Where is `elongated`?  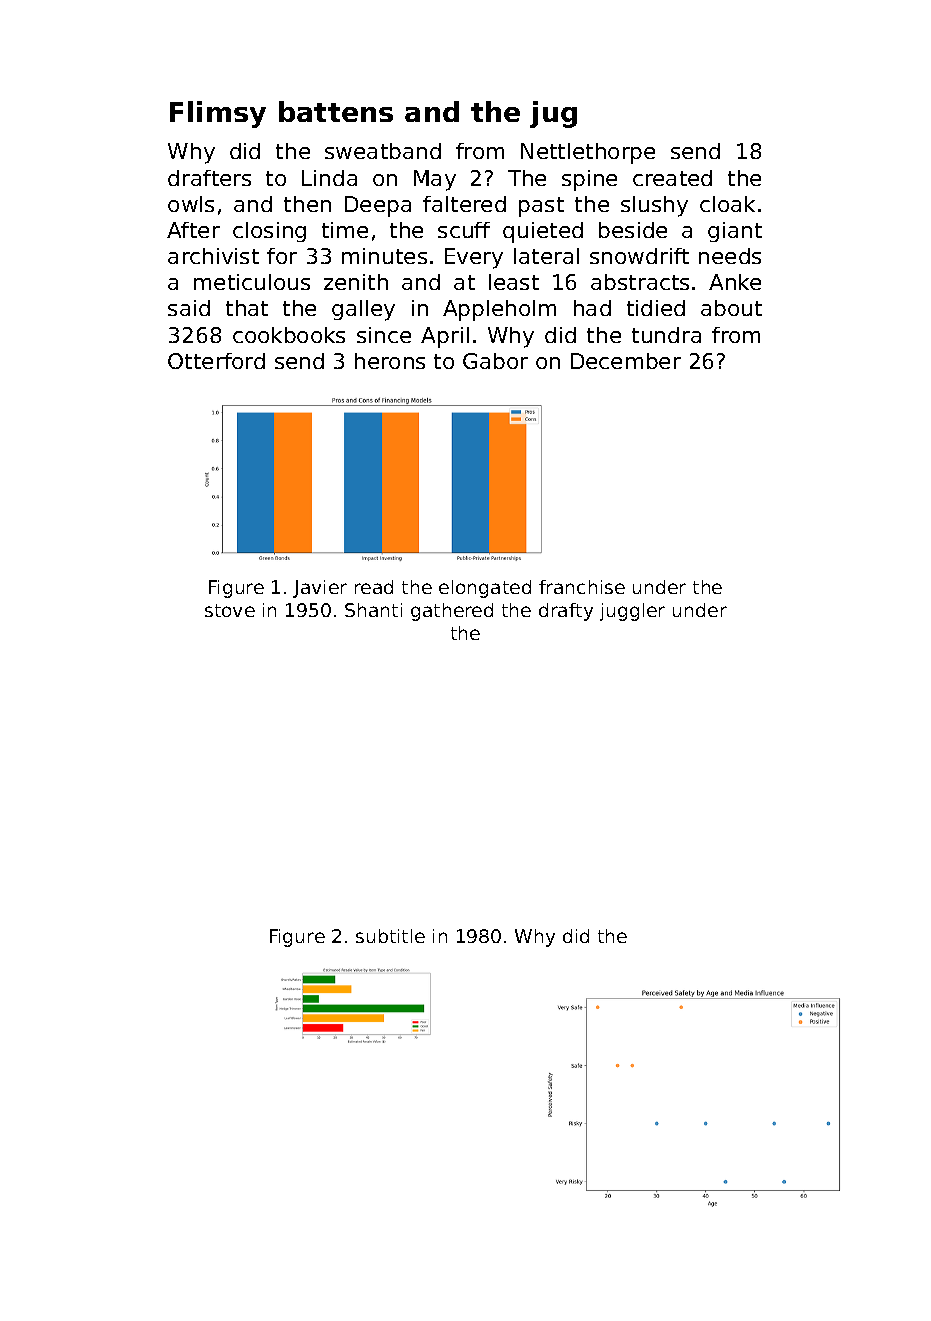
elongated is located at coordinates (485, 589).
